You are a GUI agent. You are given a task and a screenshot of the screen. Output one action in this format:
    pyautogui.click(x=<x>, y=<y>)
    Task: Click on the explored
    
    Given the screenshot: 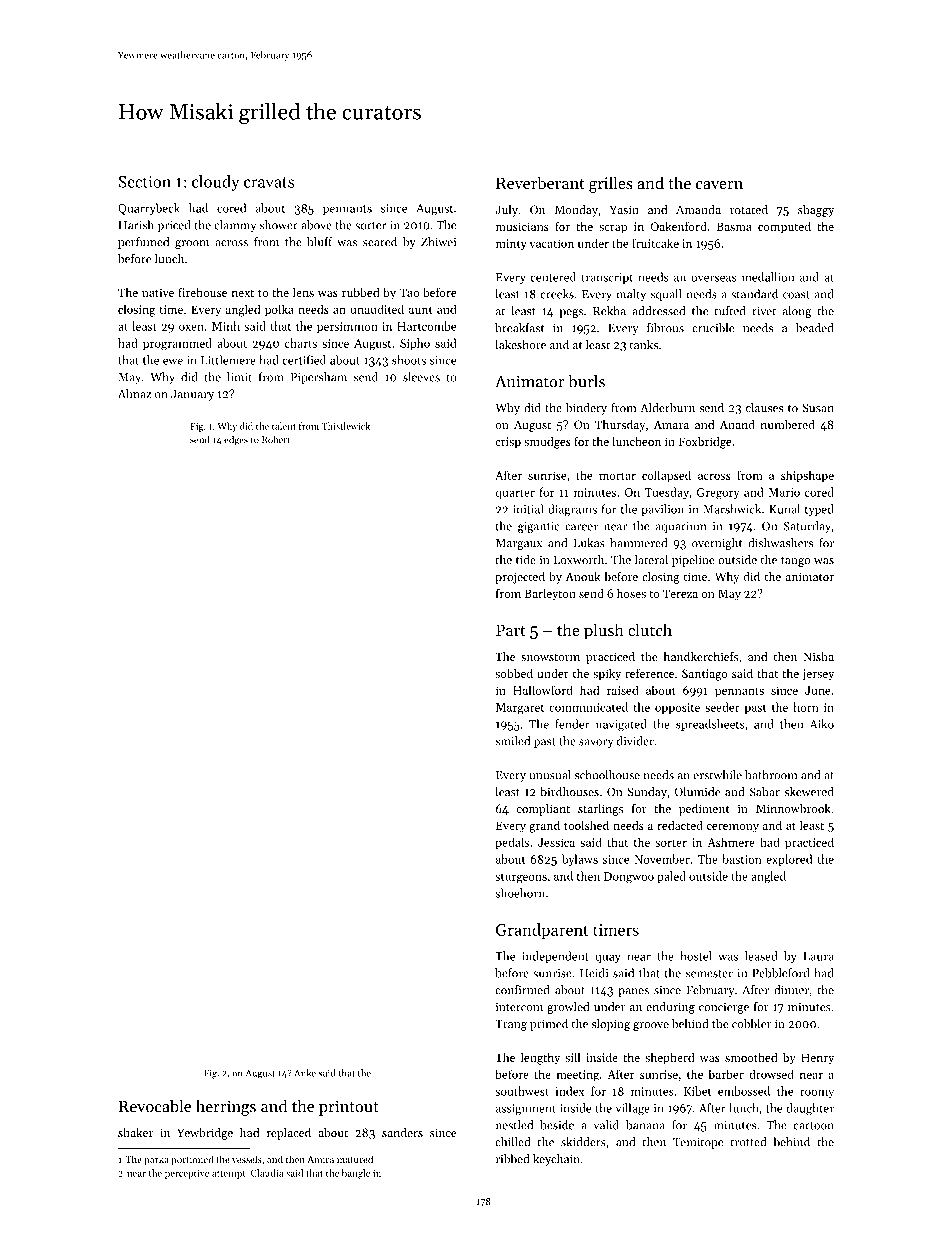 What is the action you would take?
    pyautogui.click(x=789, y=860)
